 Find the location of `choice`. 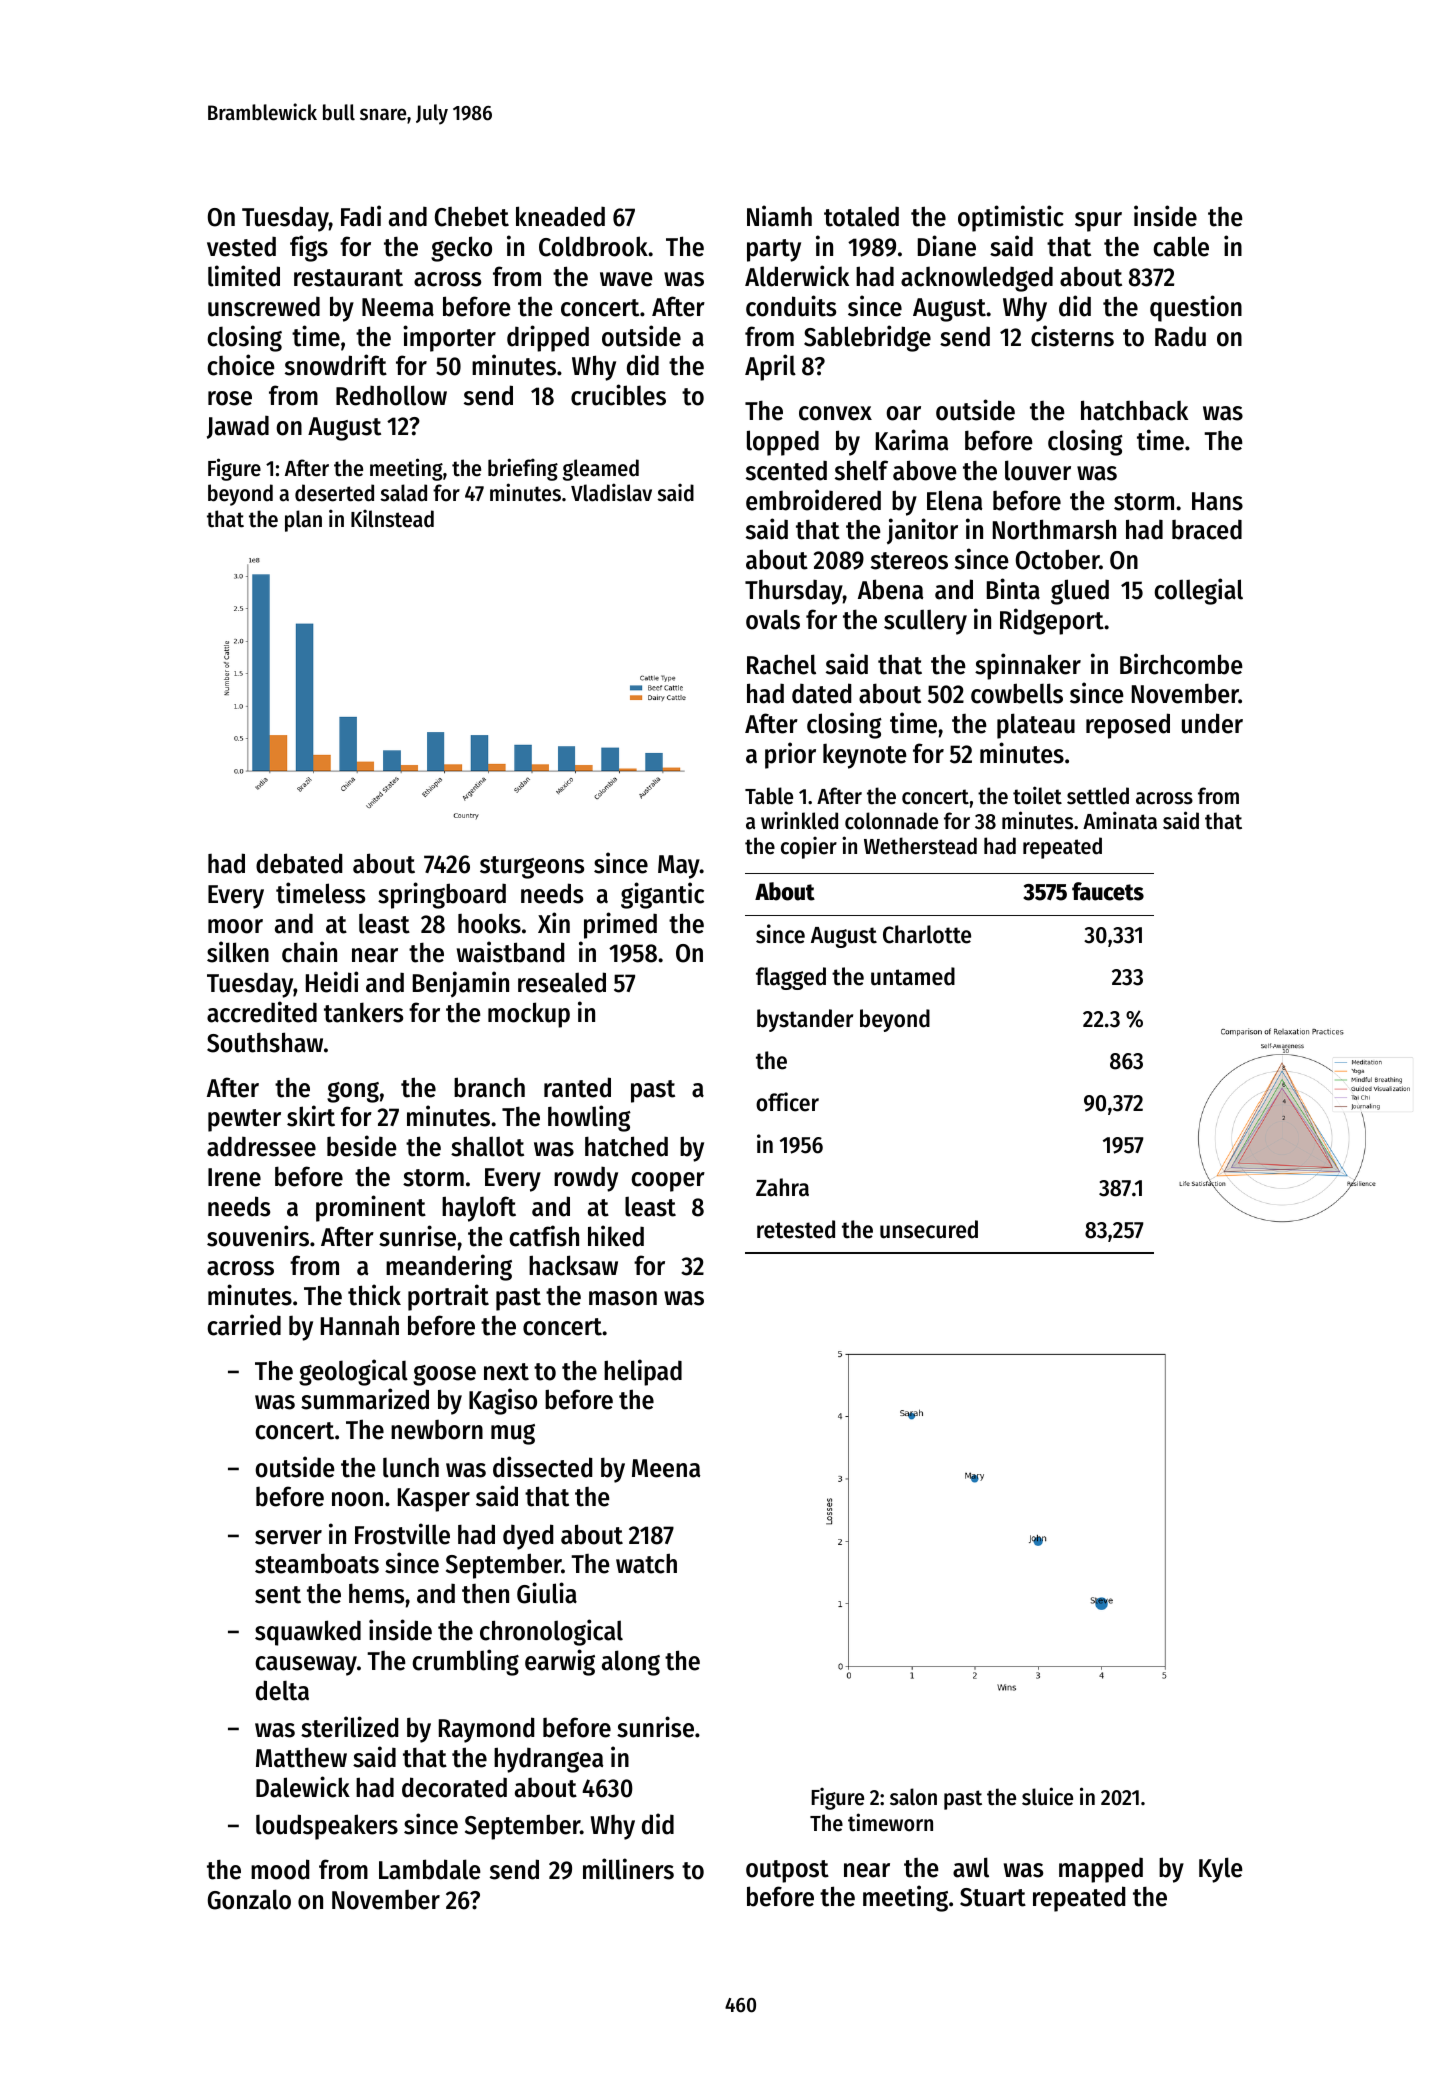

choice is located at coordinates (241, 365).
